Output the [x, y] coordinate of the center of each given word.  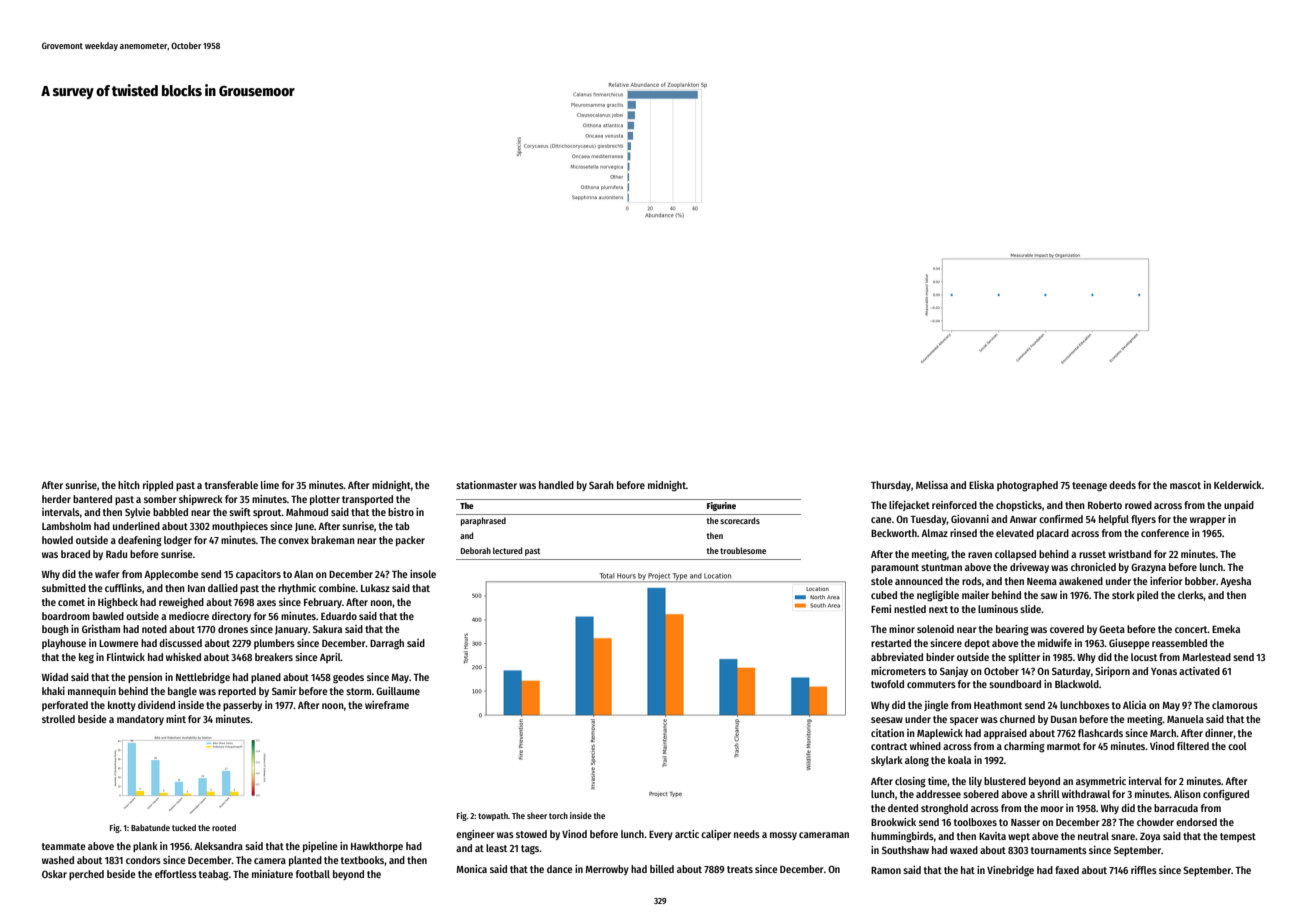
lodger [178, 541]
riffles [1144, 870]
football [313, 874]
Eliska [981, 485]
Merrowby [607, 870]
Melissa [932, 485]
